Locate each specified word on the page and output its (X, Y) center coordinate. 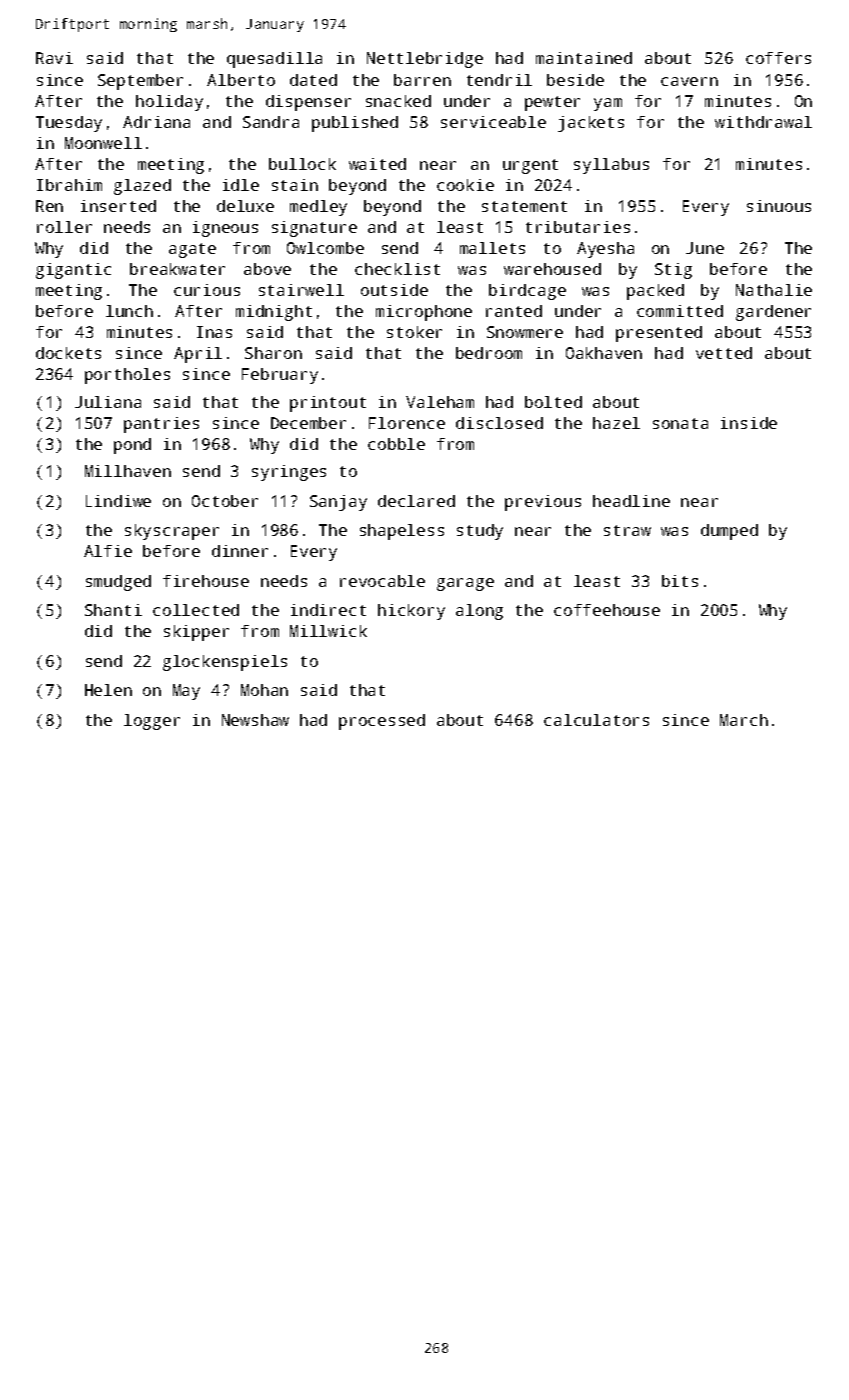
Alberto (241, 80)
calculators (596, 720)
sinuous (779, 206)
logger (152, 722)
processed (382, 722)
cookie (465, 185)
